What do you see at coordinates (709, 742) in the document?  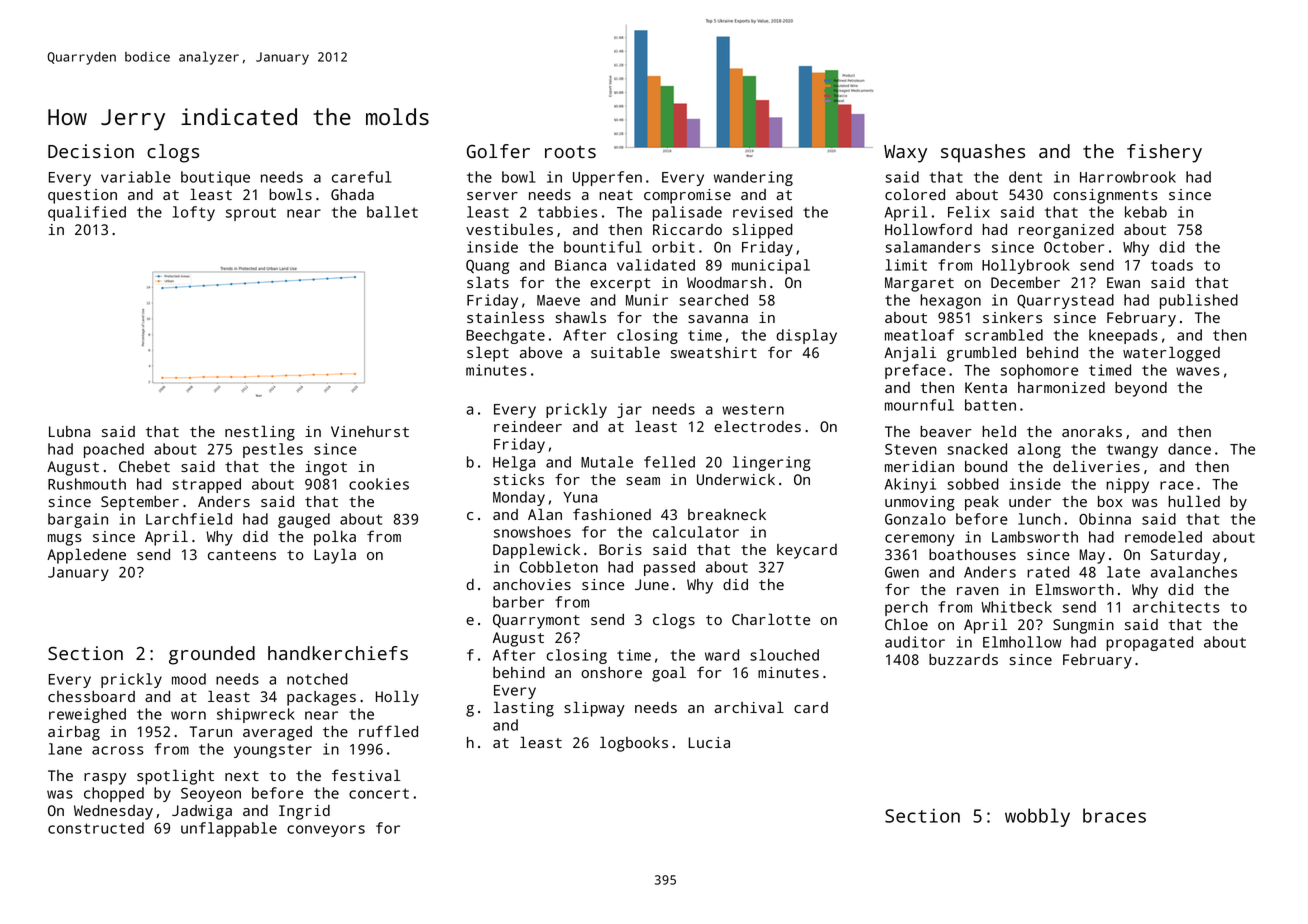 I see `Lucia` at bounding box center [709, 742].
